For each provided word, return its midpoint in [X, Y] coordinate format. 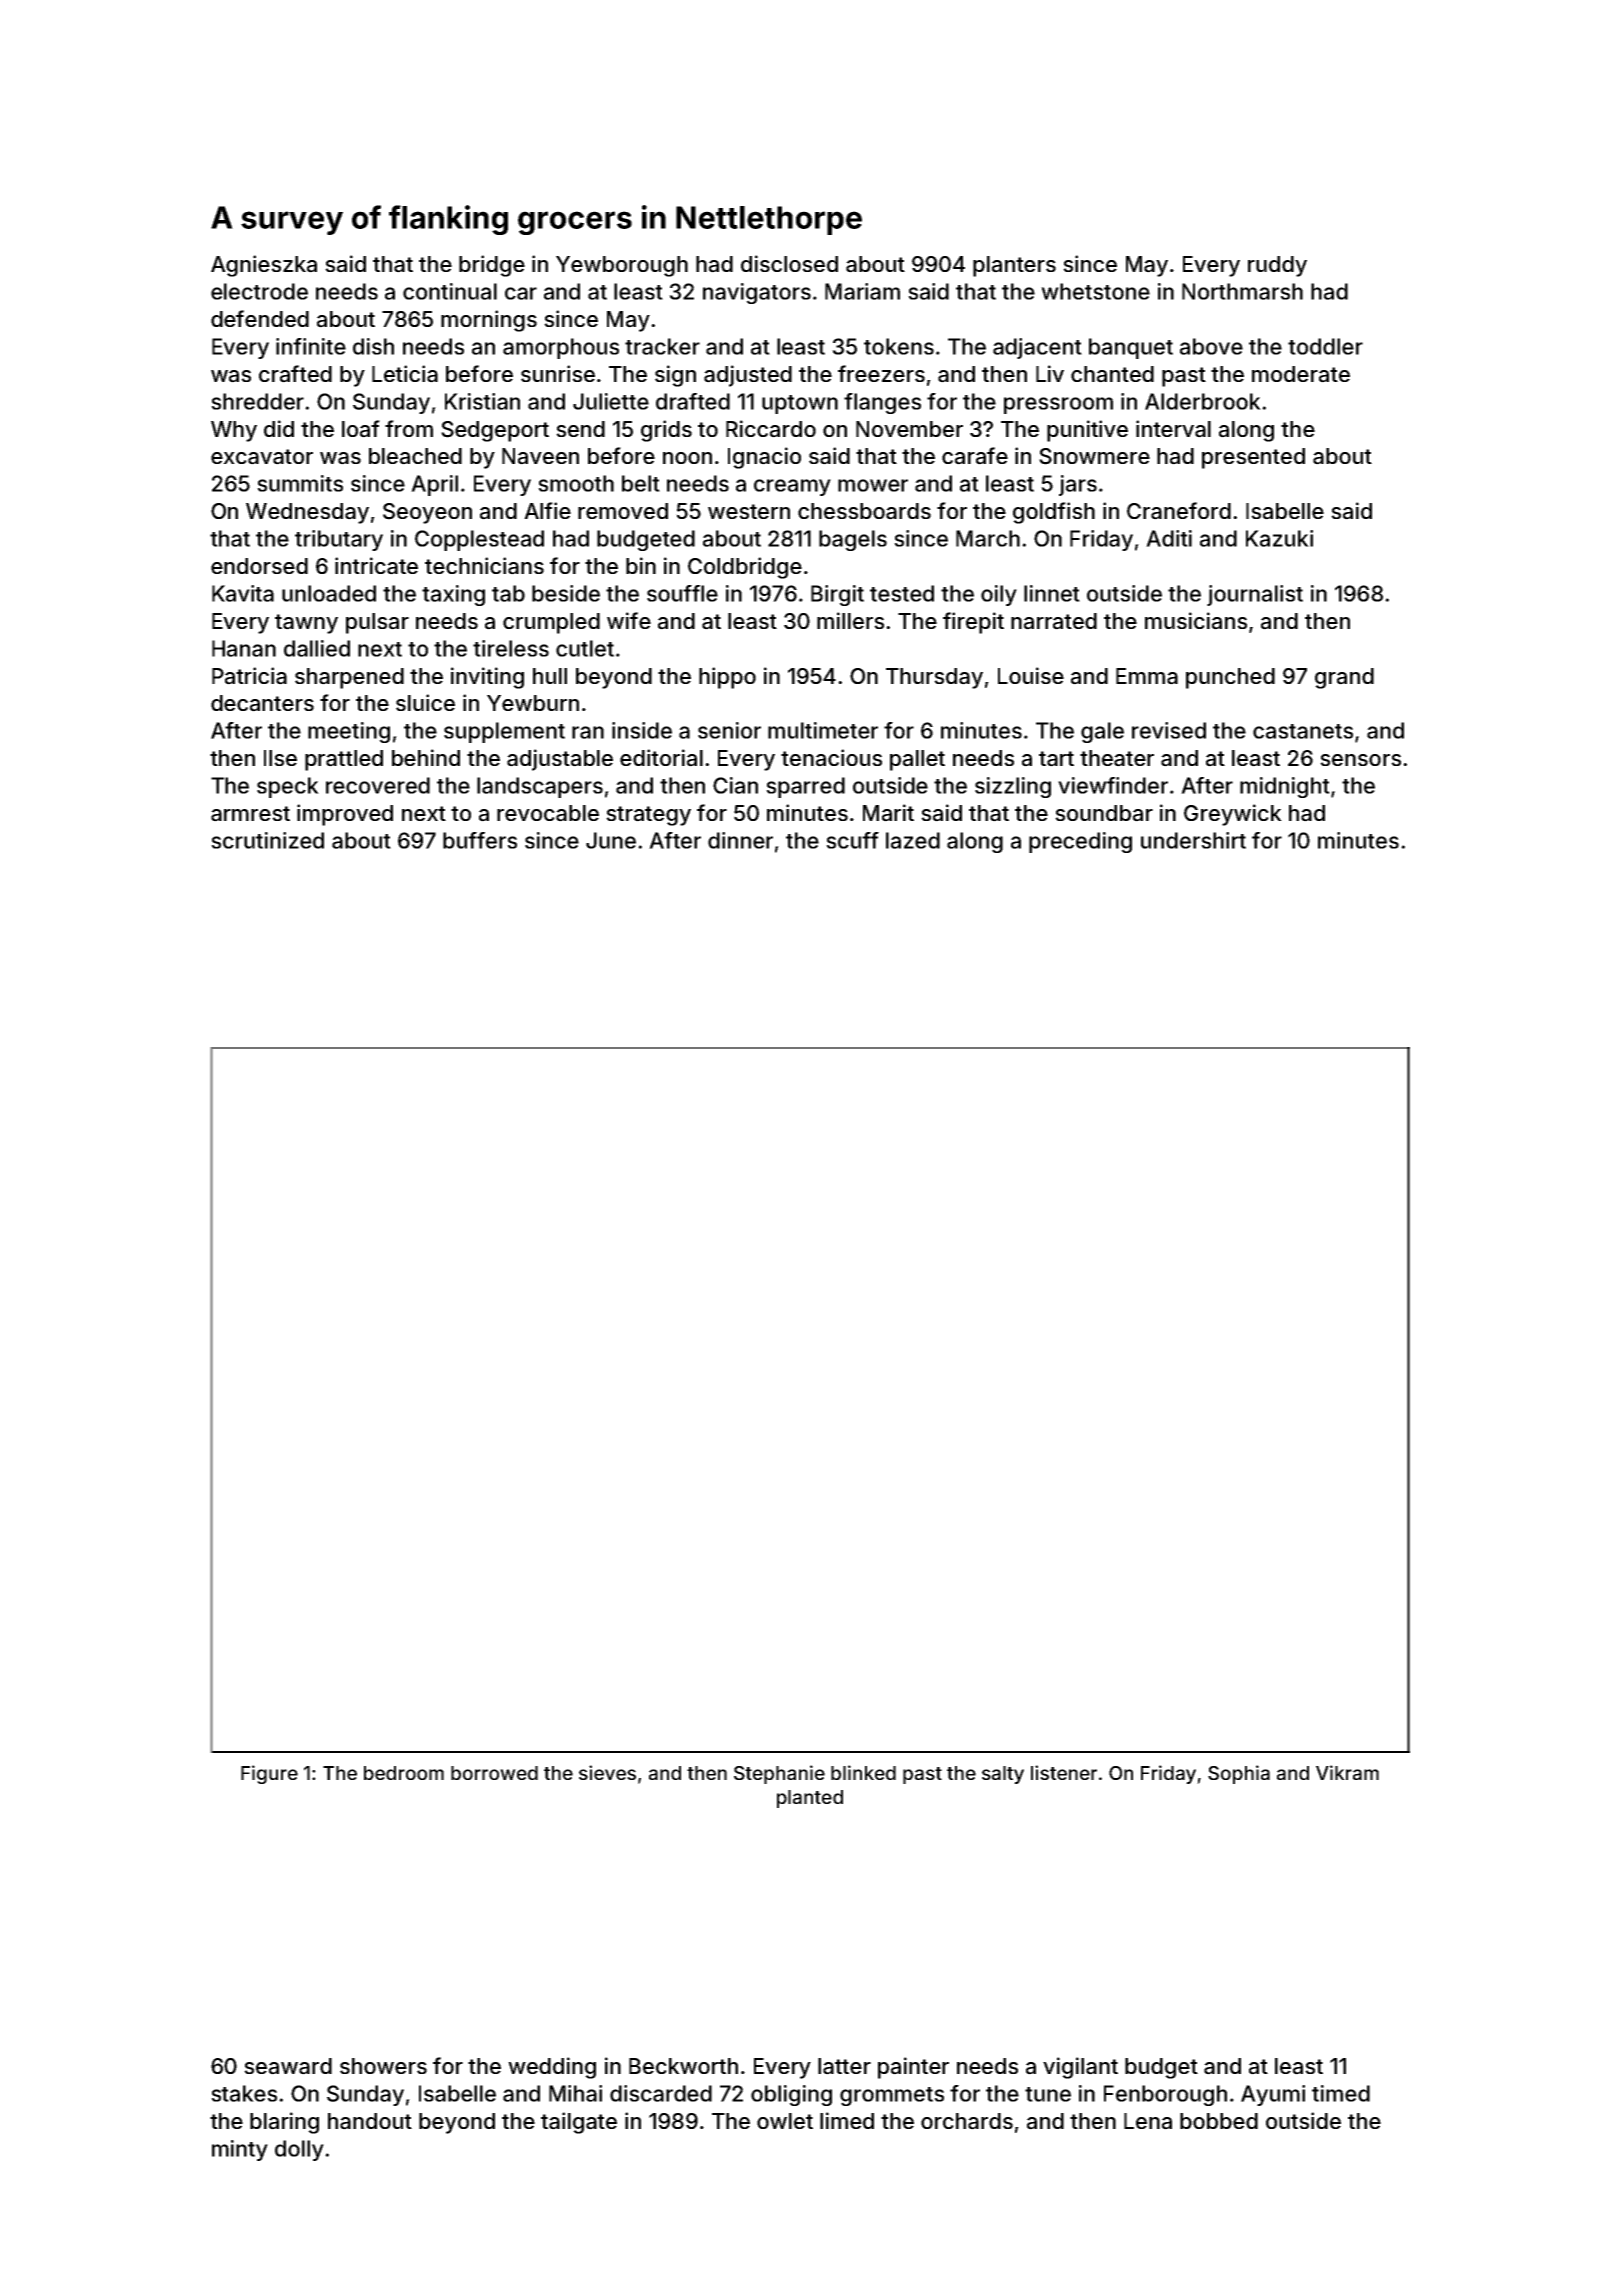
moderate [1301, 374]
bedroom [404, 1773]
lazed [913, 840]
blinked [863, 1772]
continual [450, 291]
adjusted [748, 376]
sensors [1360, 760]
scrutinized [267, 840]
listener [1064, 1772]
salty [1003, 1775]
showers [383, 2066]
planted [810, 1799]
